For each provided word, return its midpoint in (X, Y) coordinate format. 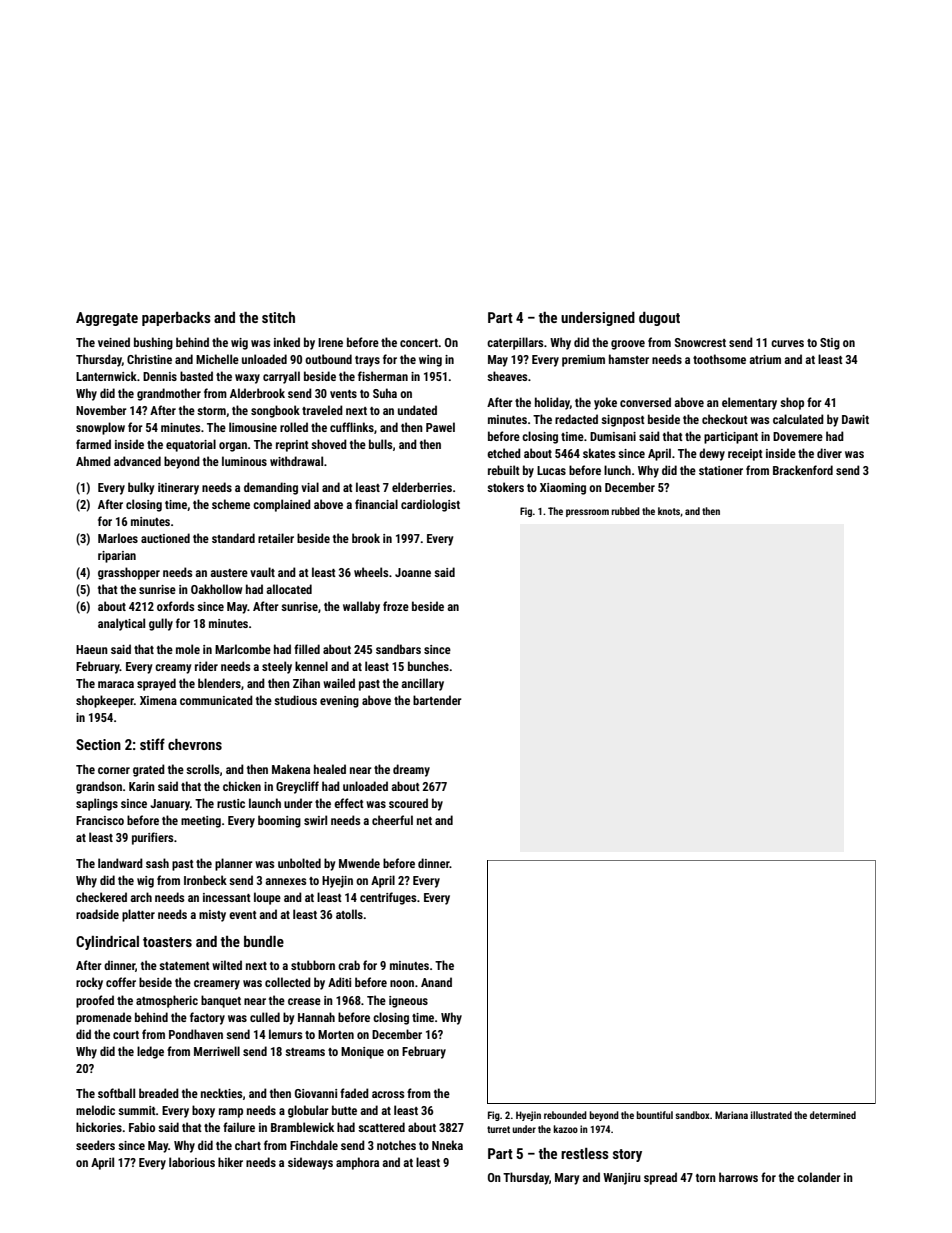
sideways (310, 1163)
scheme (231, 504)
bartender (437, 700)
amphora (357, 1163)
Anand (436, 982)
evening (339, 702)
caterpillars (515, 343)
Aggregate (107, 319)
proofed (95, 1001)
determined (833, 1115)
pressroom (587, 513)
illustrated (771, 1115)
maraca (116, 684)
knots (669, 511)
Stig (830, 344)
